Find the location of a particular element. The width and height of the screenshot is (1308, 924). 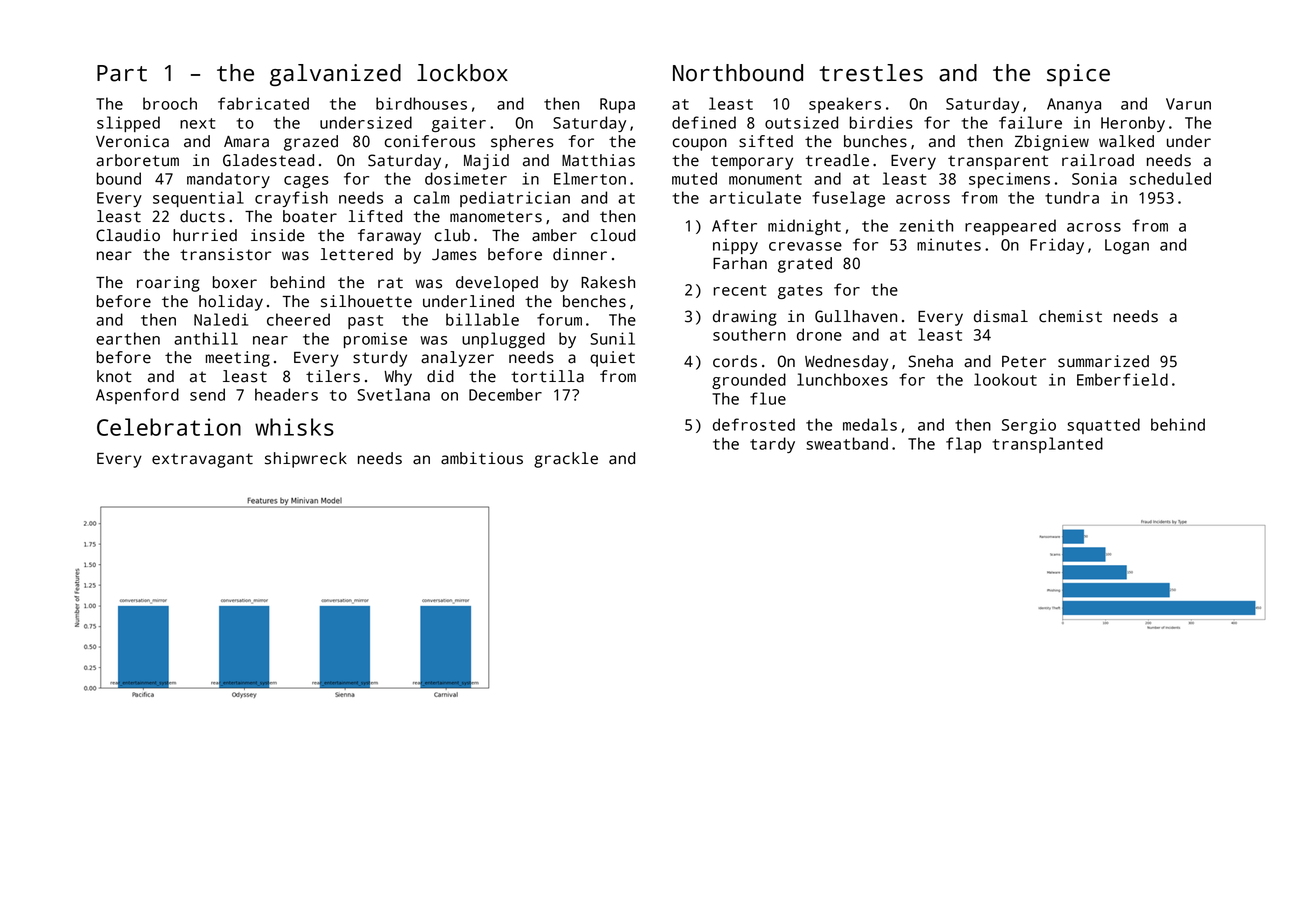

squatted is located at coordinates (1103, 426).
